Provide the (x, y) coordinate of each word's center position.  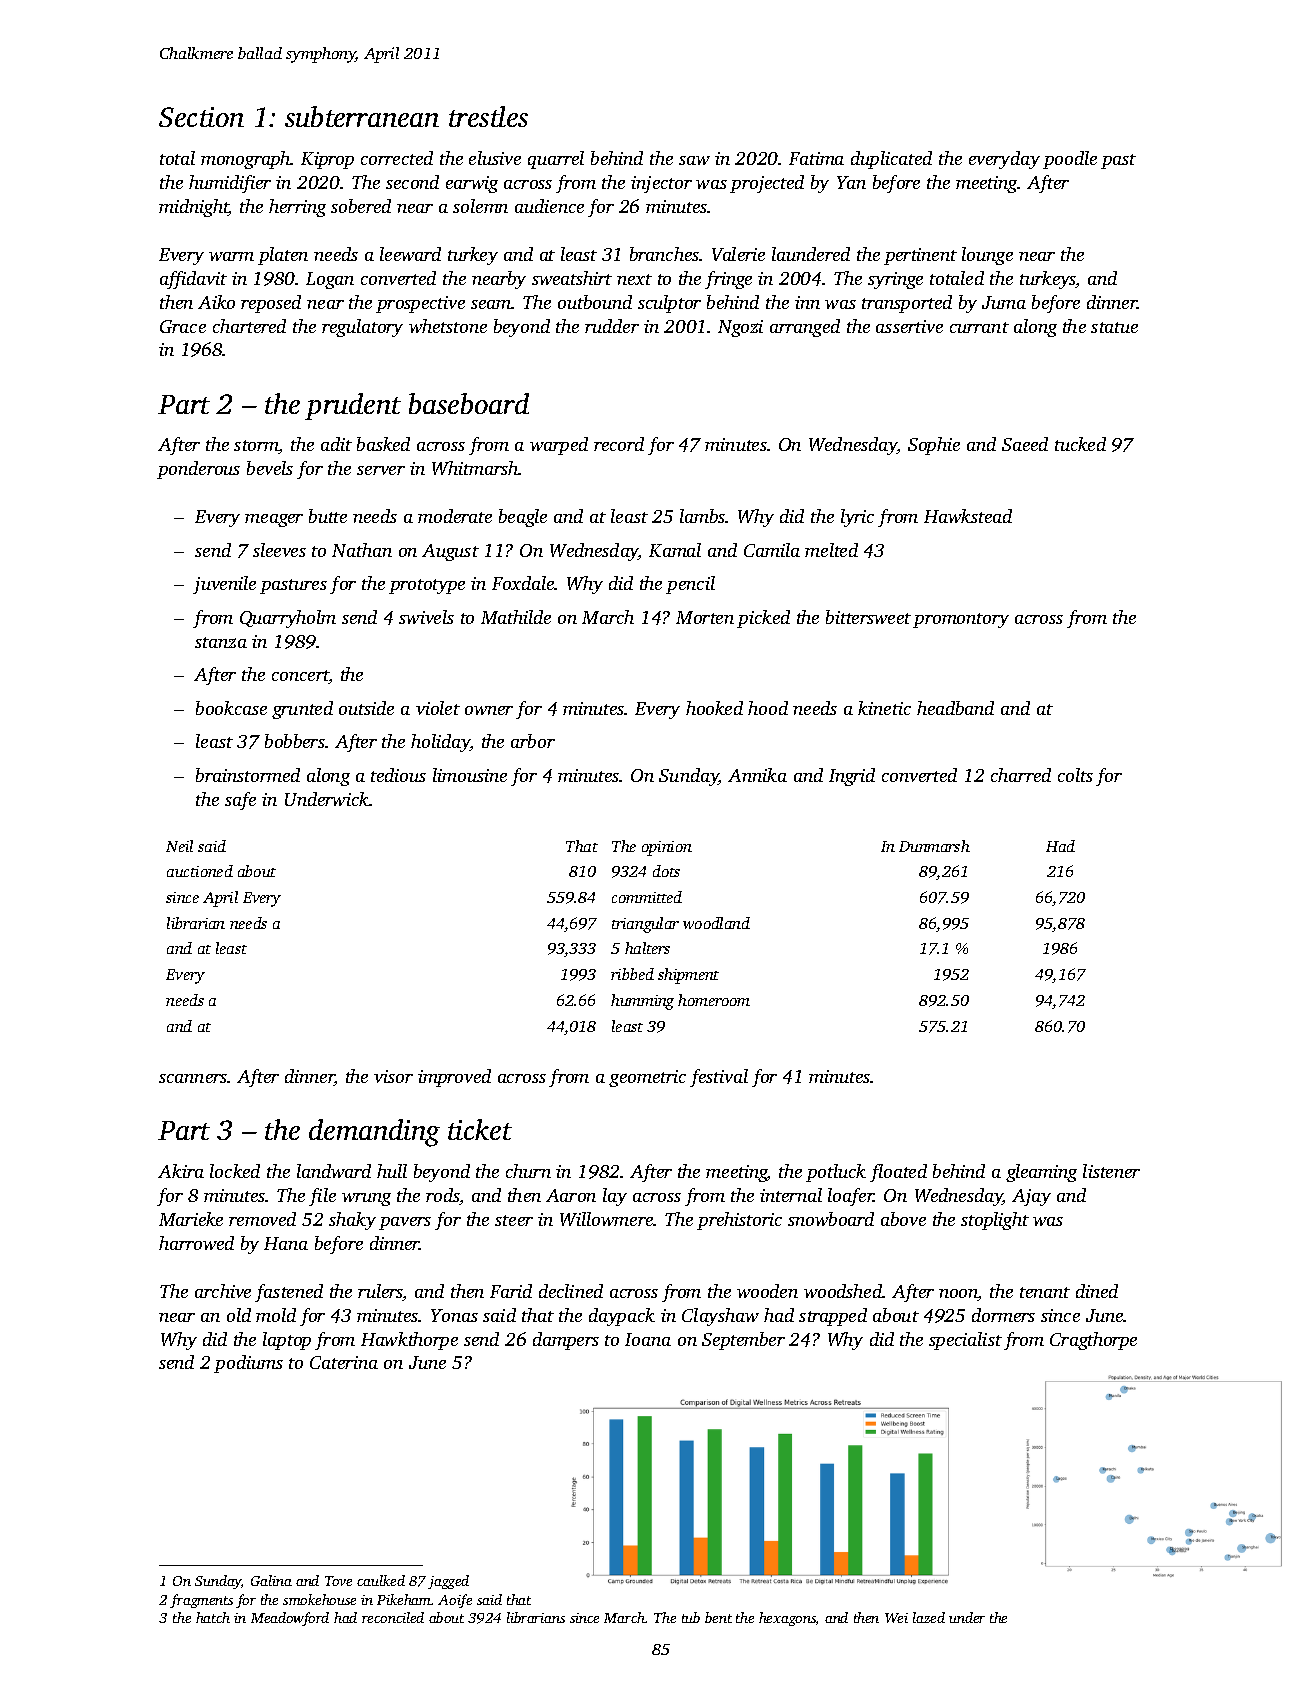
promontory (961, 620)
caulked (381, 1580)
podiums (248, 1364)
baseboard (469, 403)
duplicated (891, 160)
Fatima (816, 158)
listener (1111, 1171)
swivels (426, 617)
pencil (690, 585)
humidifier (230, 184)
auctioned (200, 871)
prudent (353, 406)
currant (979, 327)
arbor (533, 741)
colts (1075, 775)
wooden (767, 1291)
